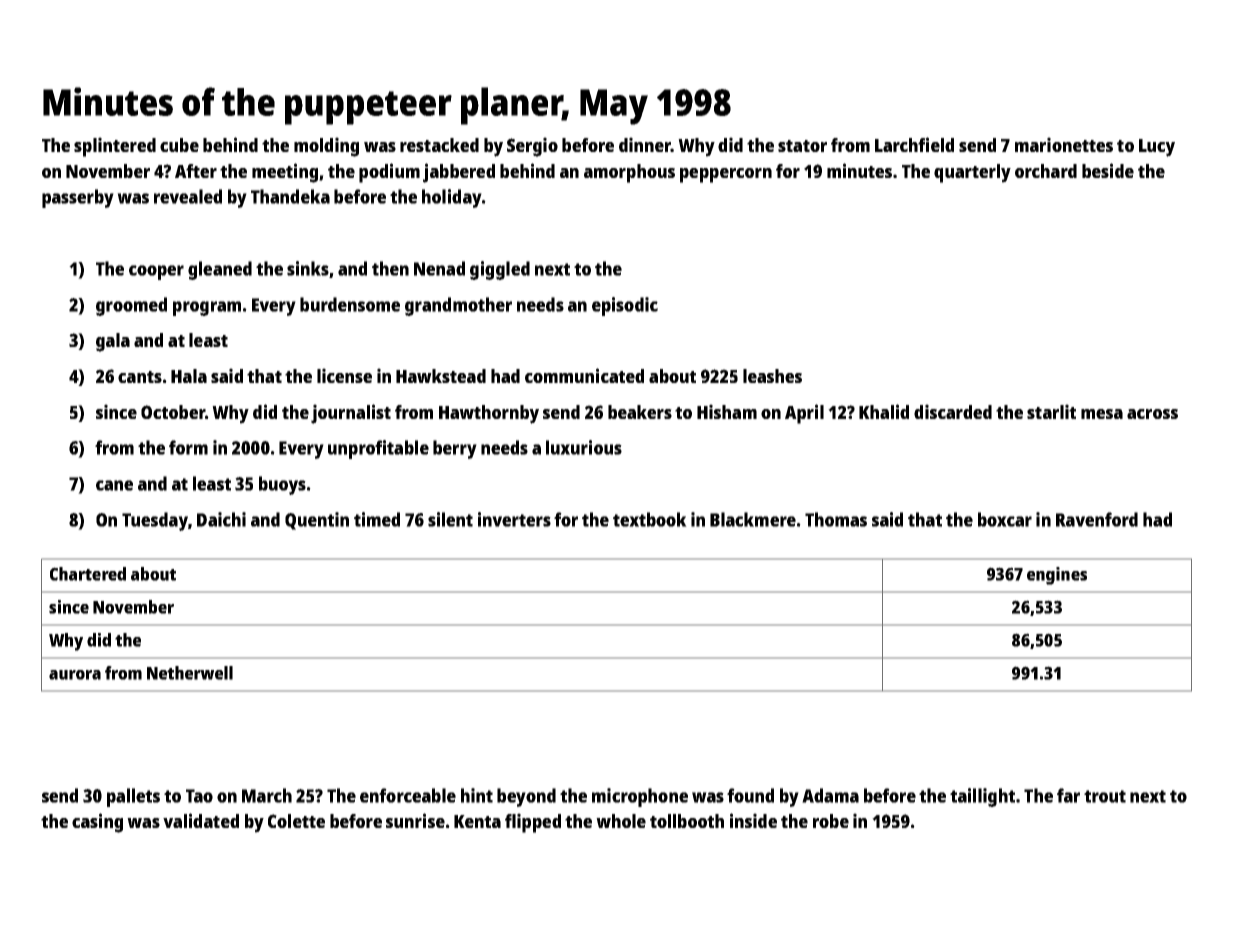  What do you see at coordinates (621, 821) in the page?
I see `whole` at bounding box center [621, 821].
